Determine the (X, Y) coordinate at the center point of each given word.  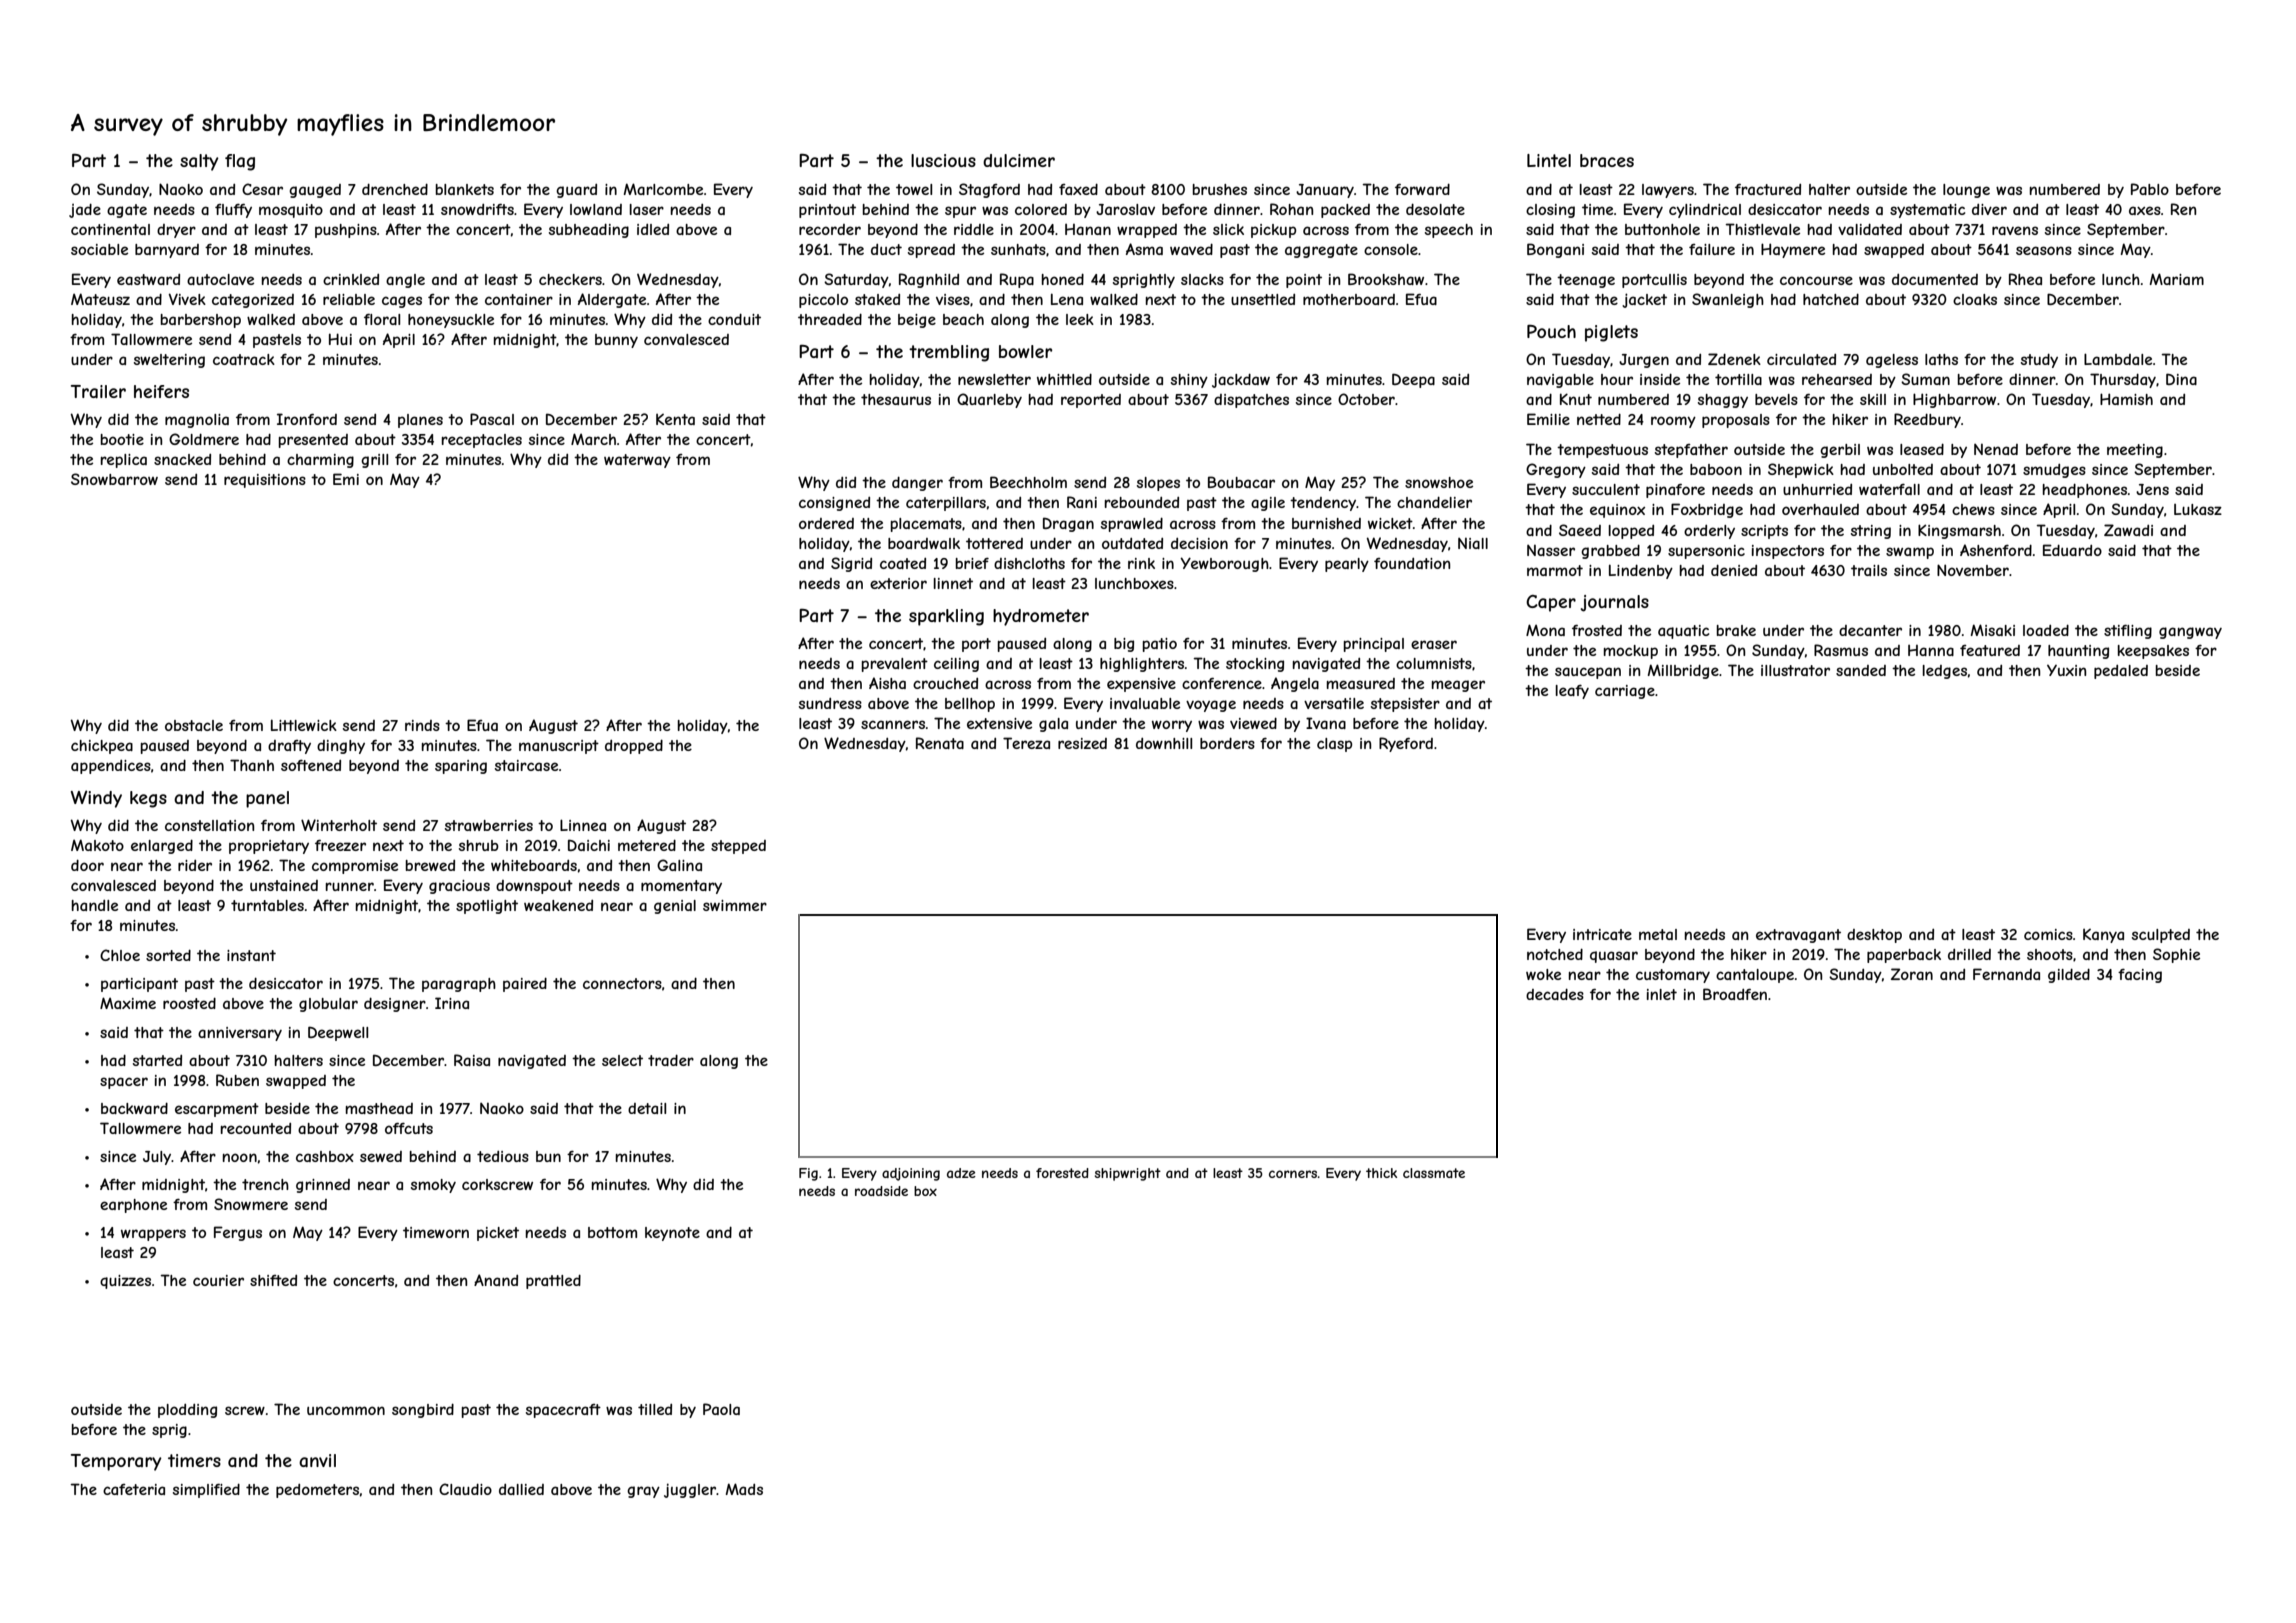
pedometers (317, 1491)
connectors (622, 983)
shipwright (1128, 1174)
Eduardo (2072, 550)
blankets (465, 189)
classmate (1434, 1173)
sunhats (1018, 249)
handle (95, 905)
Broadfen (1735, 994)
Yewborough (1224, 564)
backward (134, 1108)
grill (374, 461)
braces (1607, 160)
